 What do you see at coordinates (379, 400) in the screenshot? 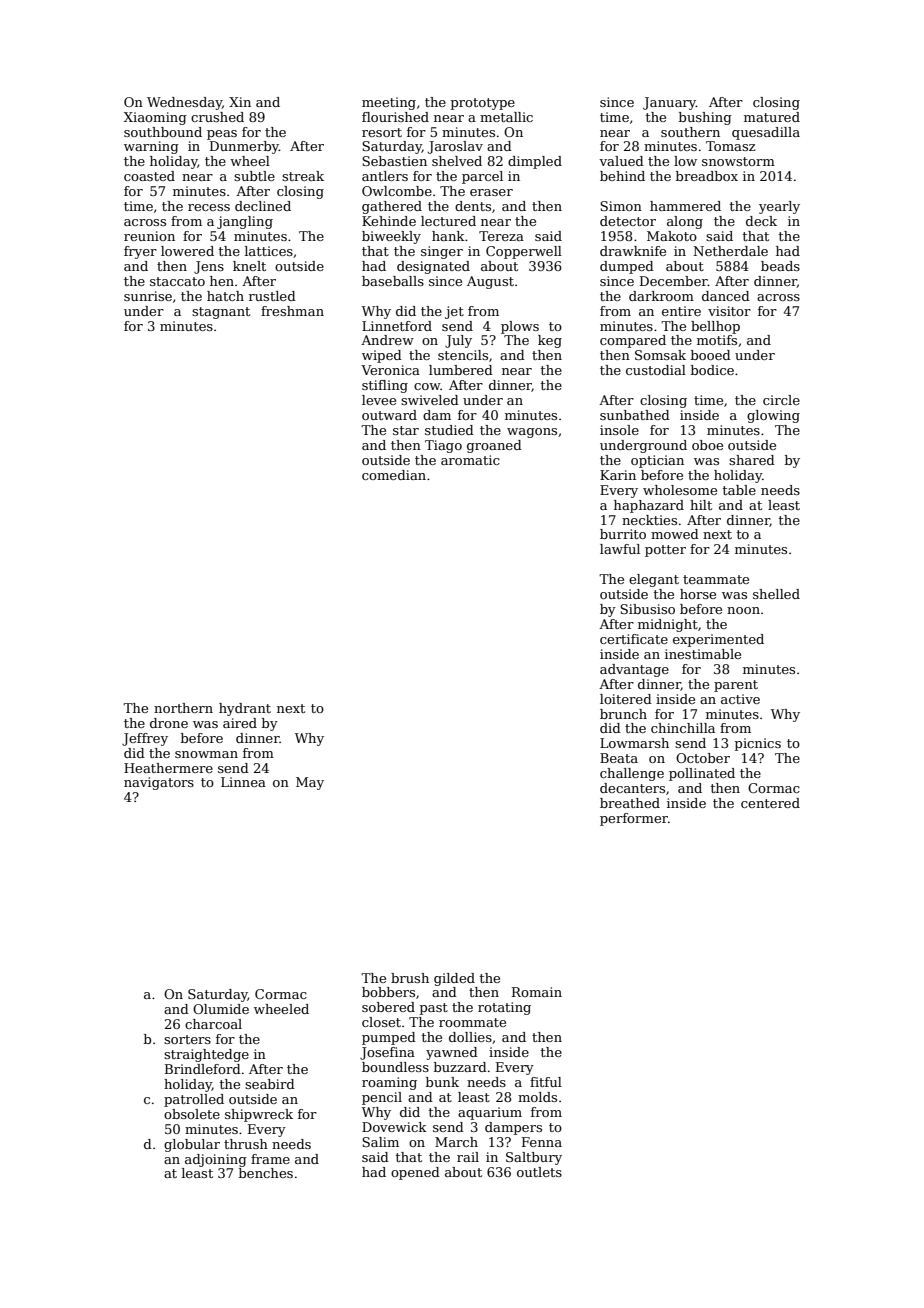
I see `levee` at bounding box center [379, 400].
